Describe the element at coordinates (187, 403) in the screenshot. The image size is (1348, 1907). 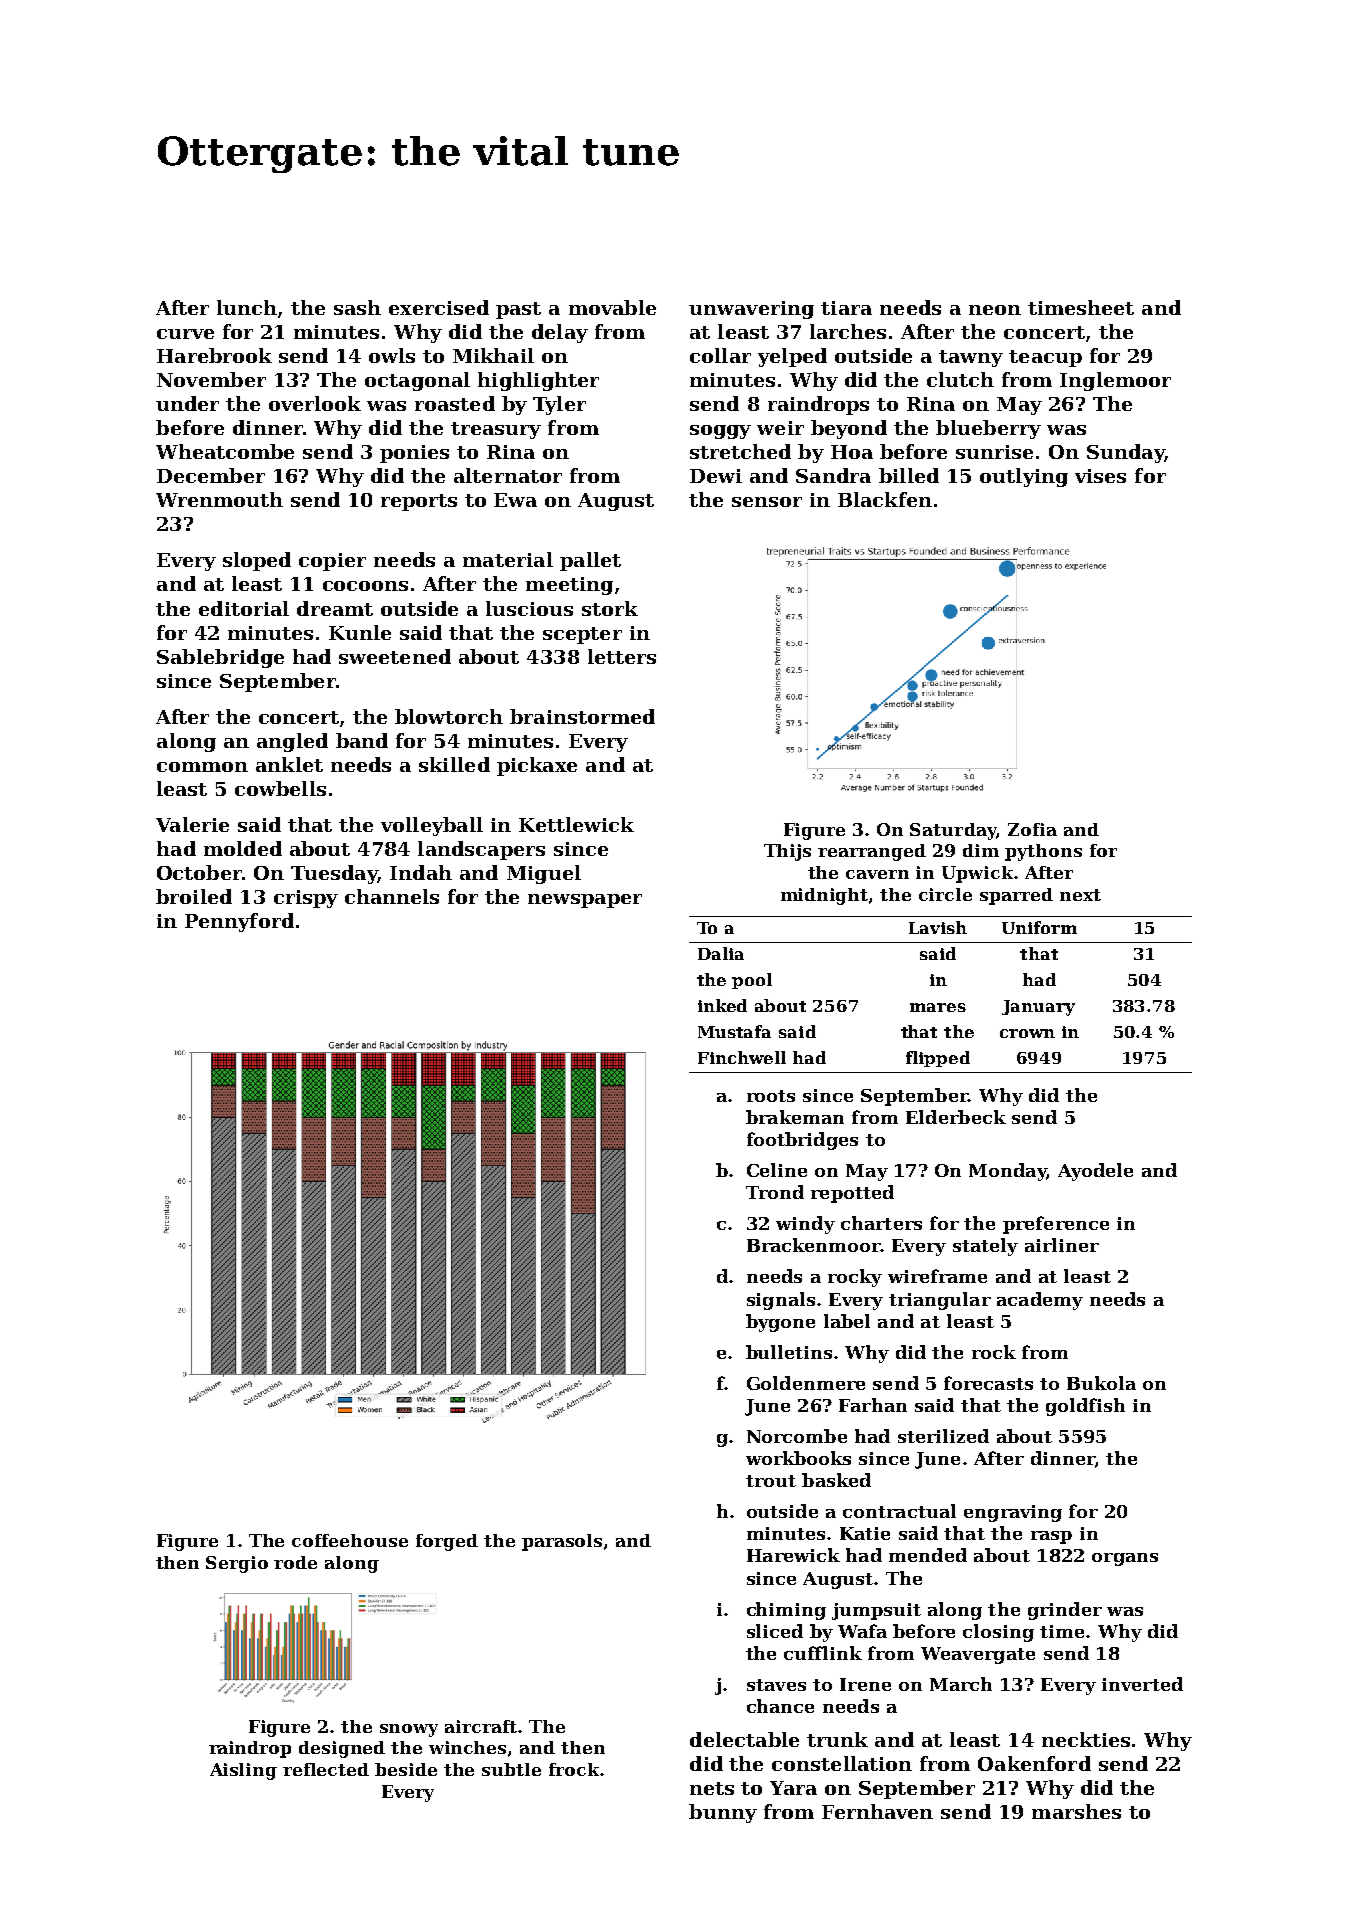
I see `under` at that location.
